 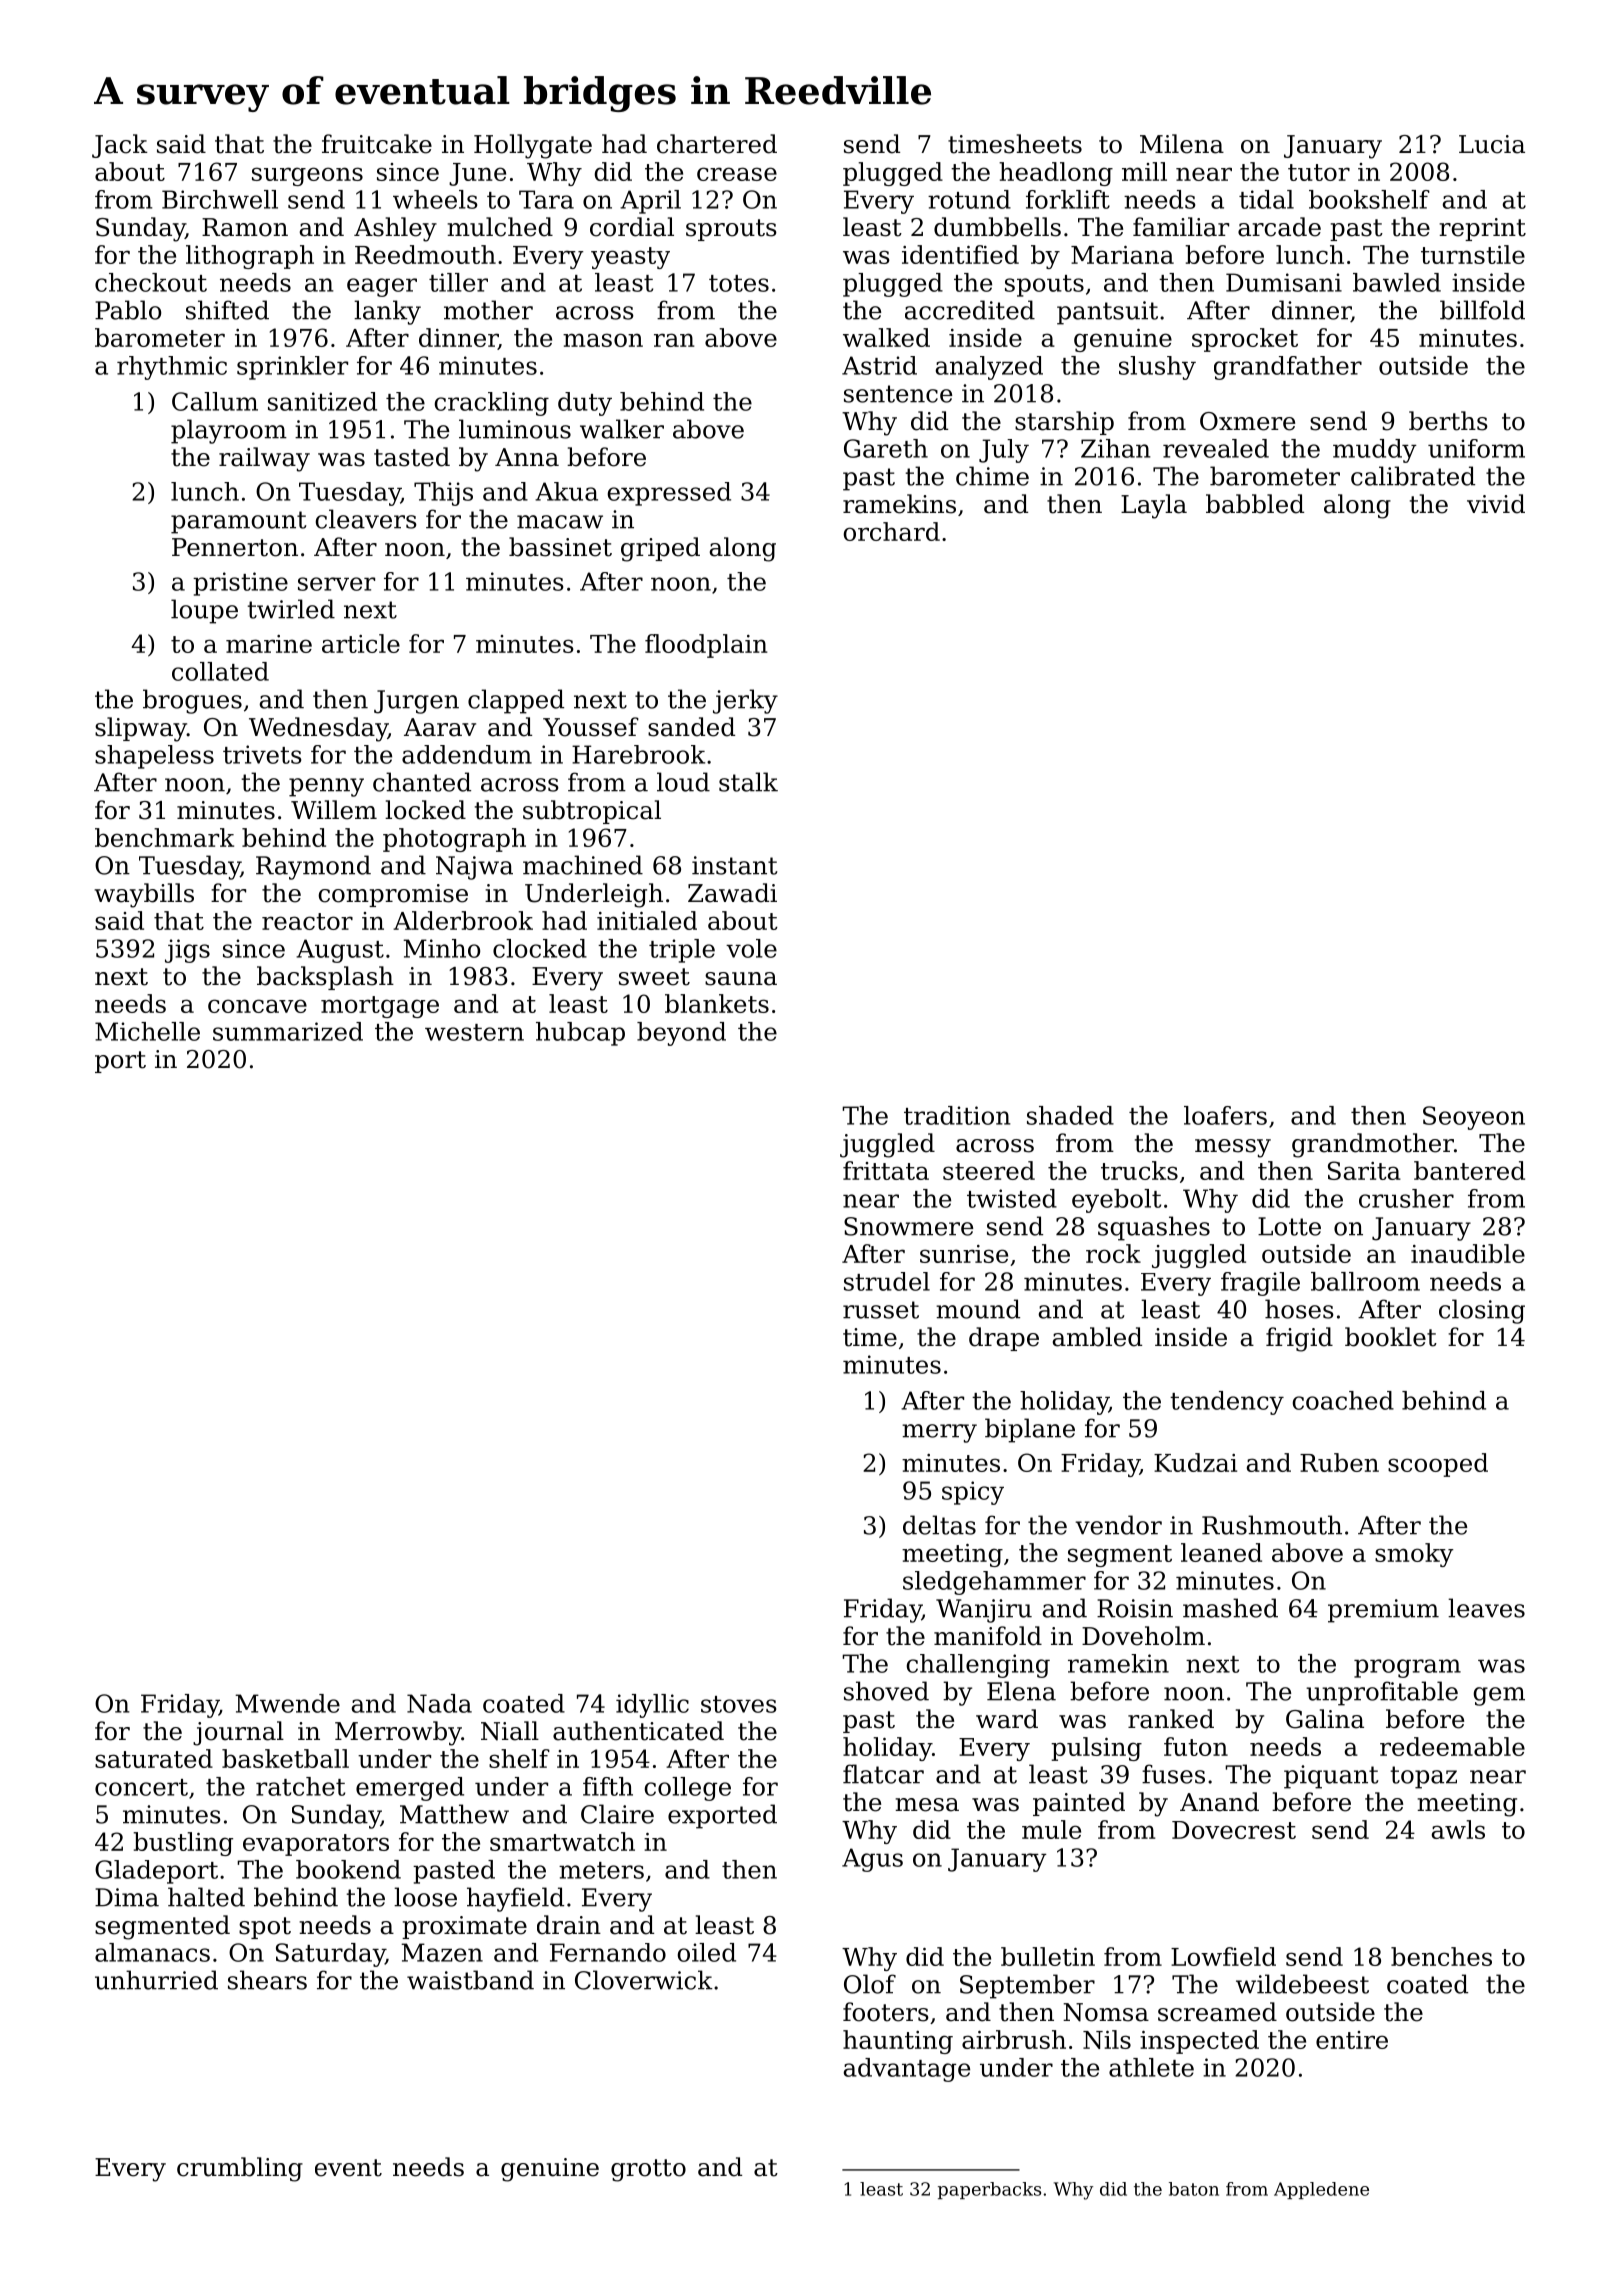 I want to click on crumbling, so click(x=240, y=2169).
